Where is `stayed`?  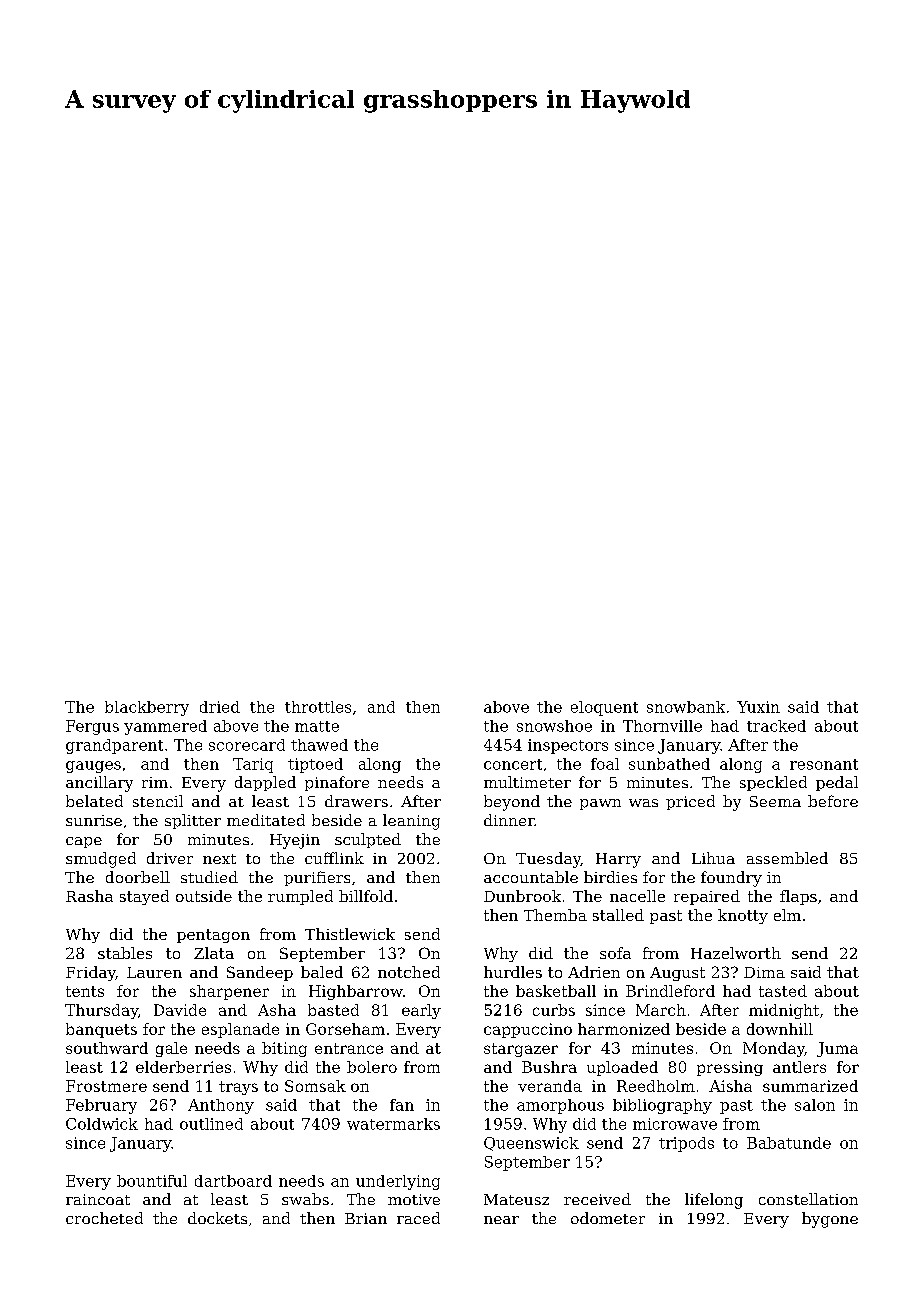 stayed is located at coordinates (144, 897).
